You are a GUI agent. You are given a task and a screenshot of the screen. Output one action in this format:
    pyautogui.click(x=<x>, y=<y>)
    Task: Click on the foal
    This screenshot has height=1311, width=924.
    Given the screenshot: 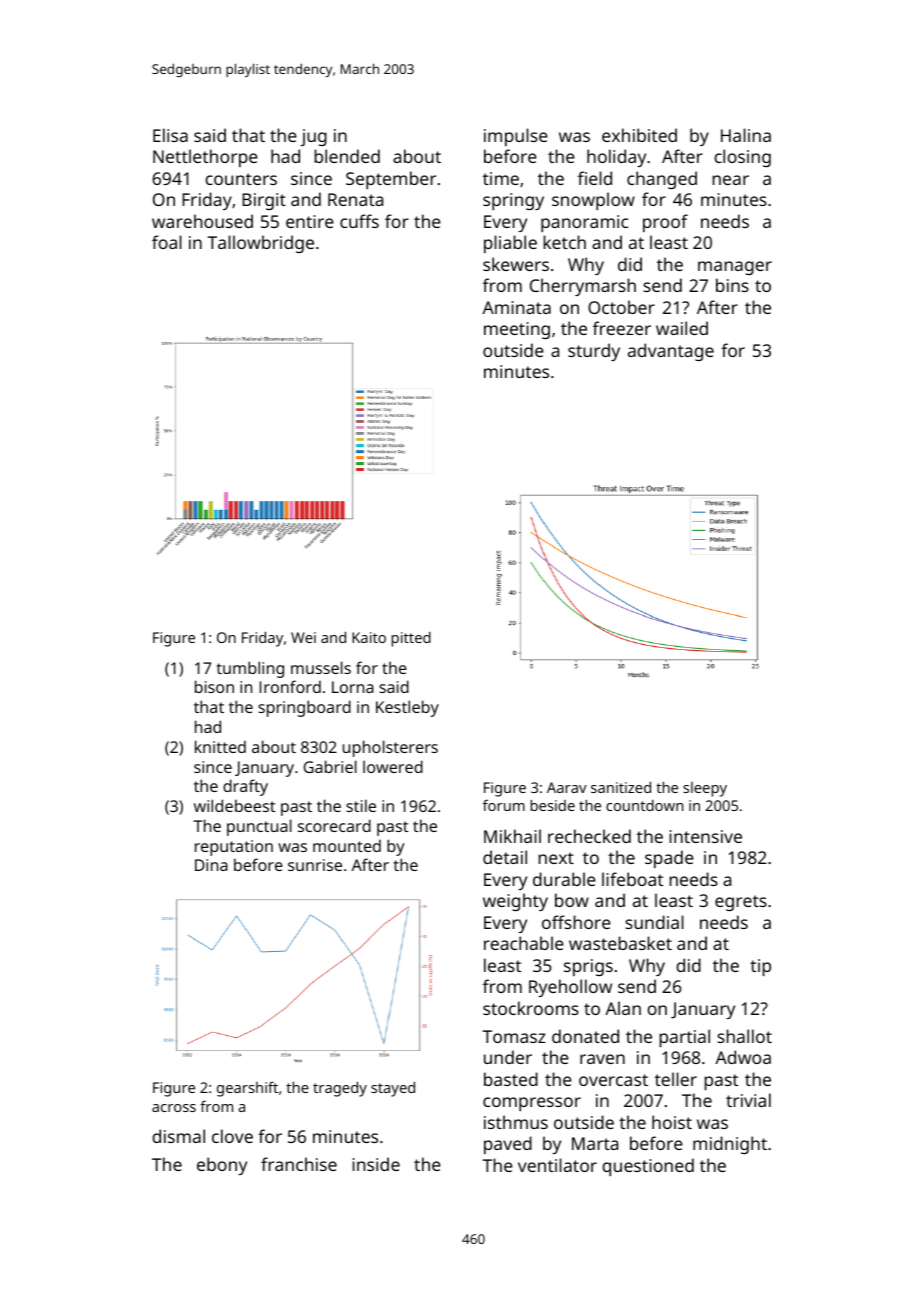 What is the action you would take?
    pyautogui.click(x=167, y=242)
